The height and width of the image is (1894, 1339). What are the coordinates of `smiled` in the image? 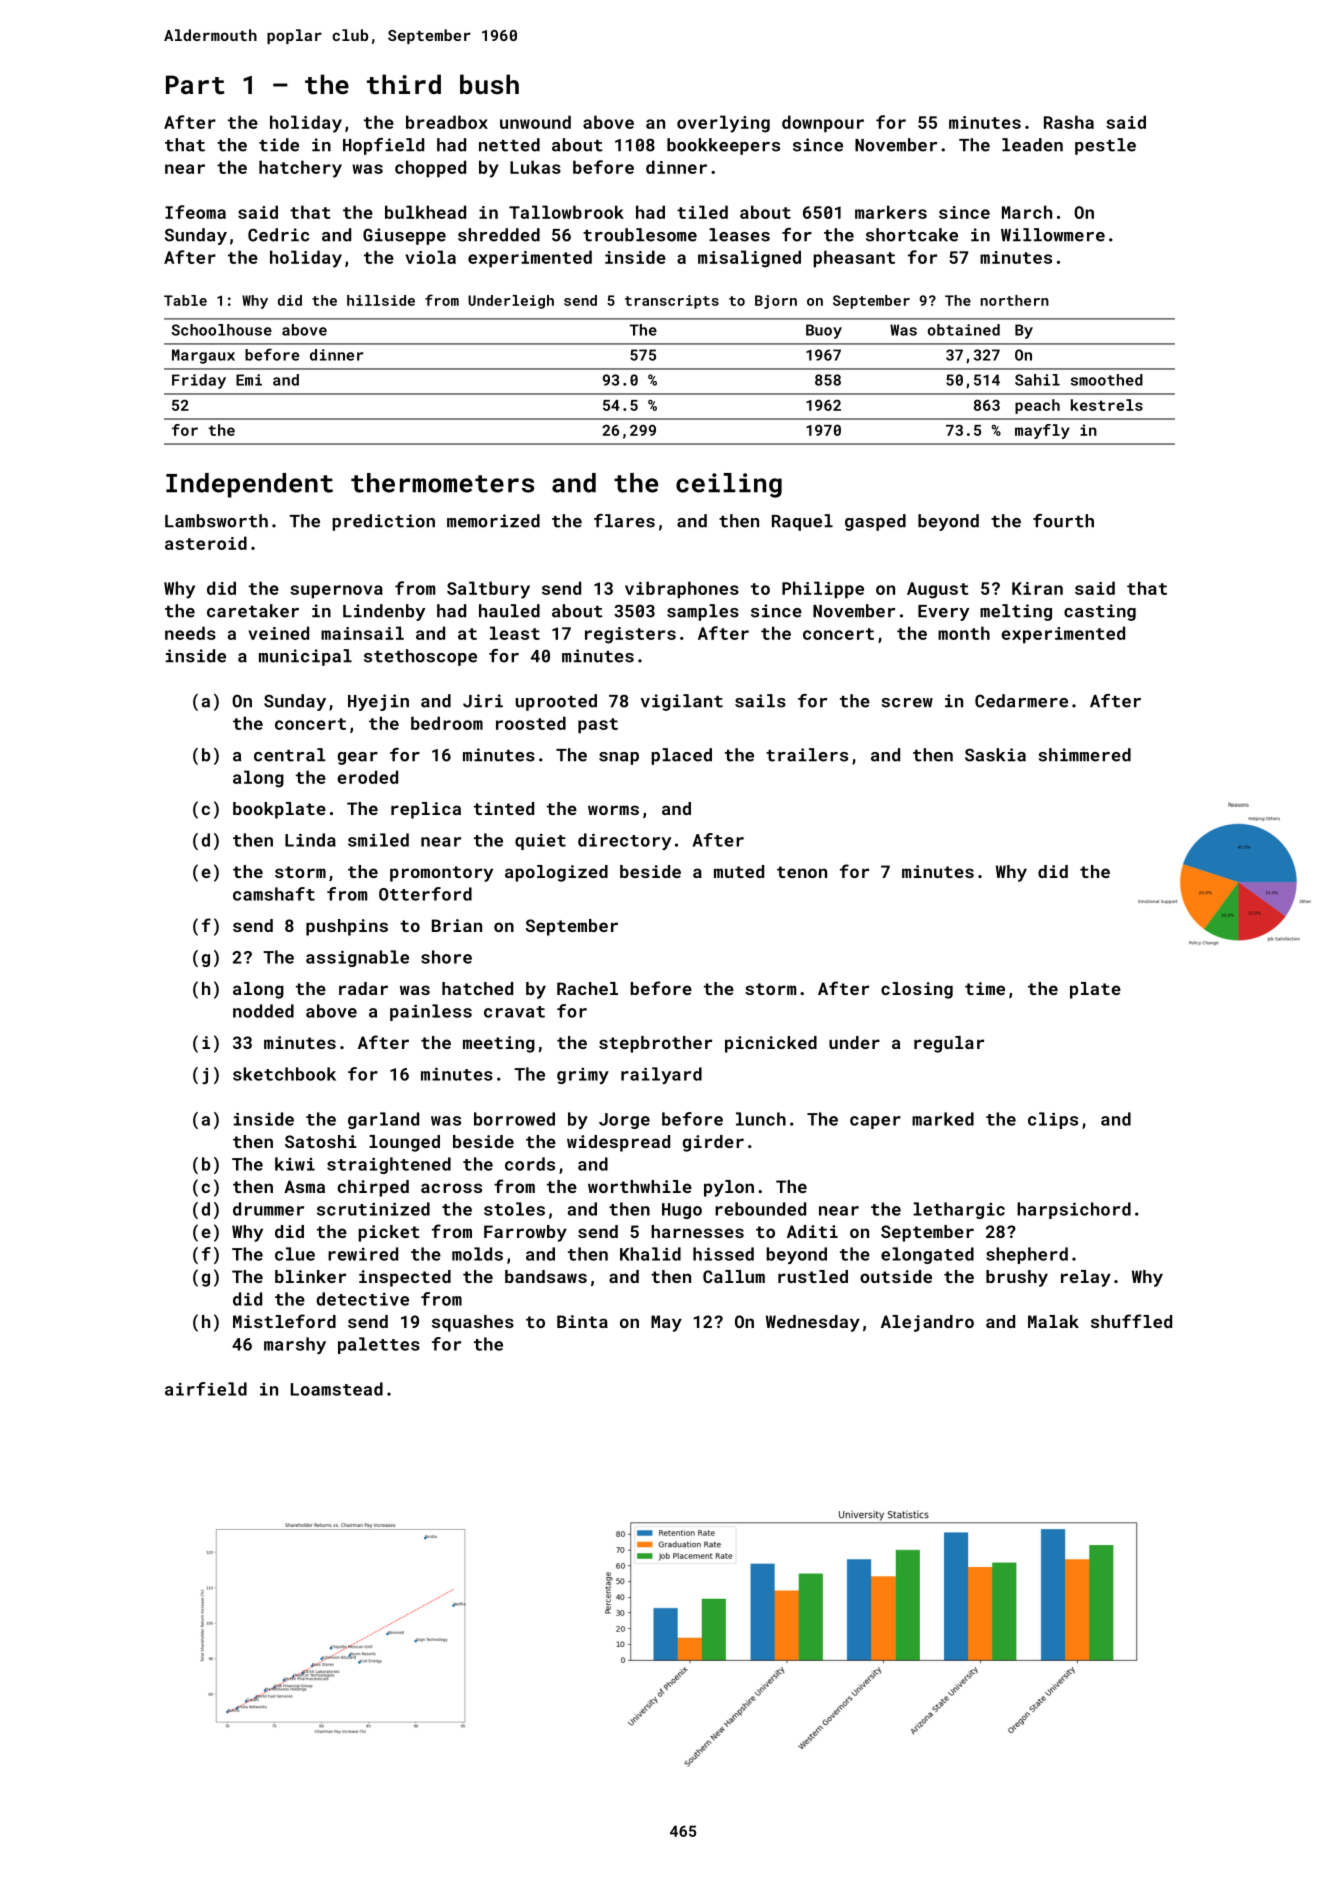 It's located at (378, 840).
